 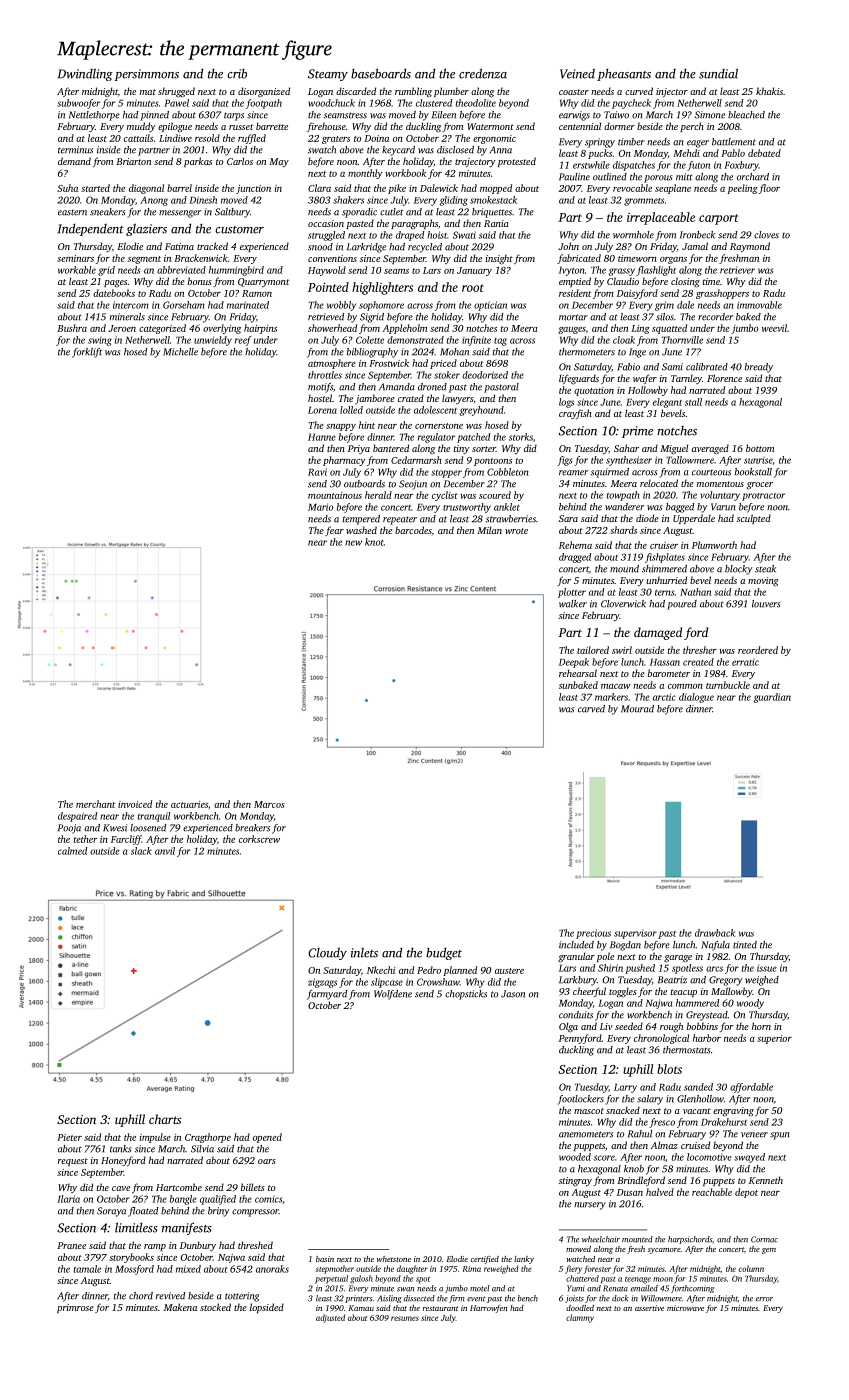 I want to click on baseboards, so click(x=381, y=73).
